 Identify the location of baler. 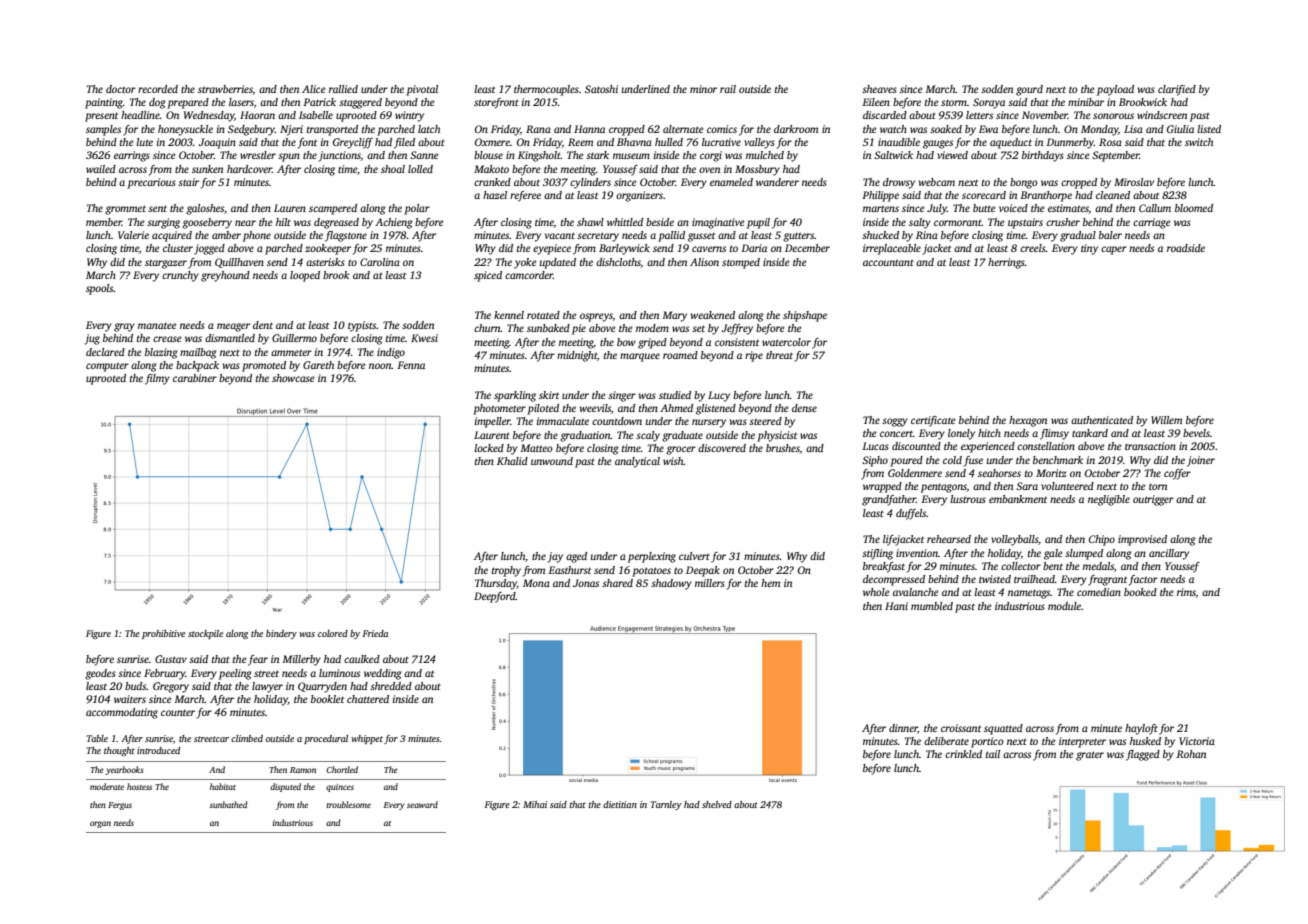
(1110, 235).
